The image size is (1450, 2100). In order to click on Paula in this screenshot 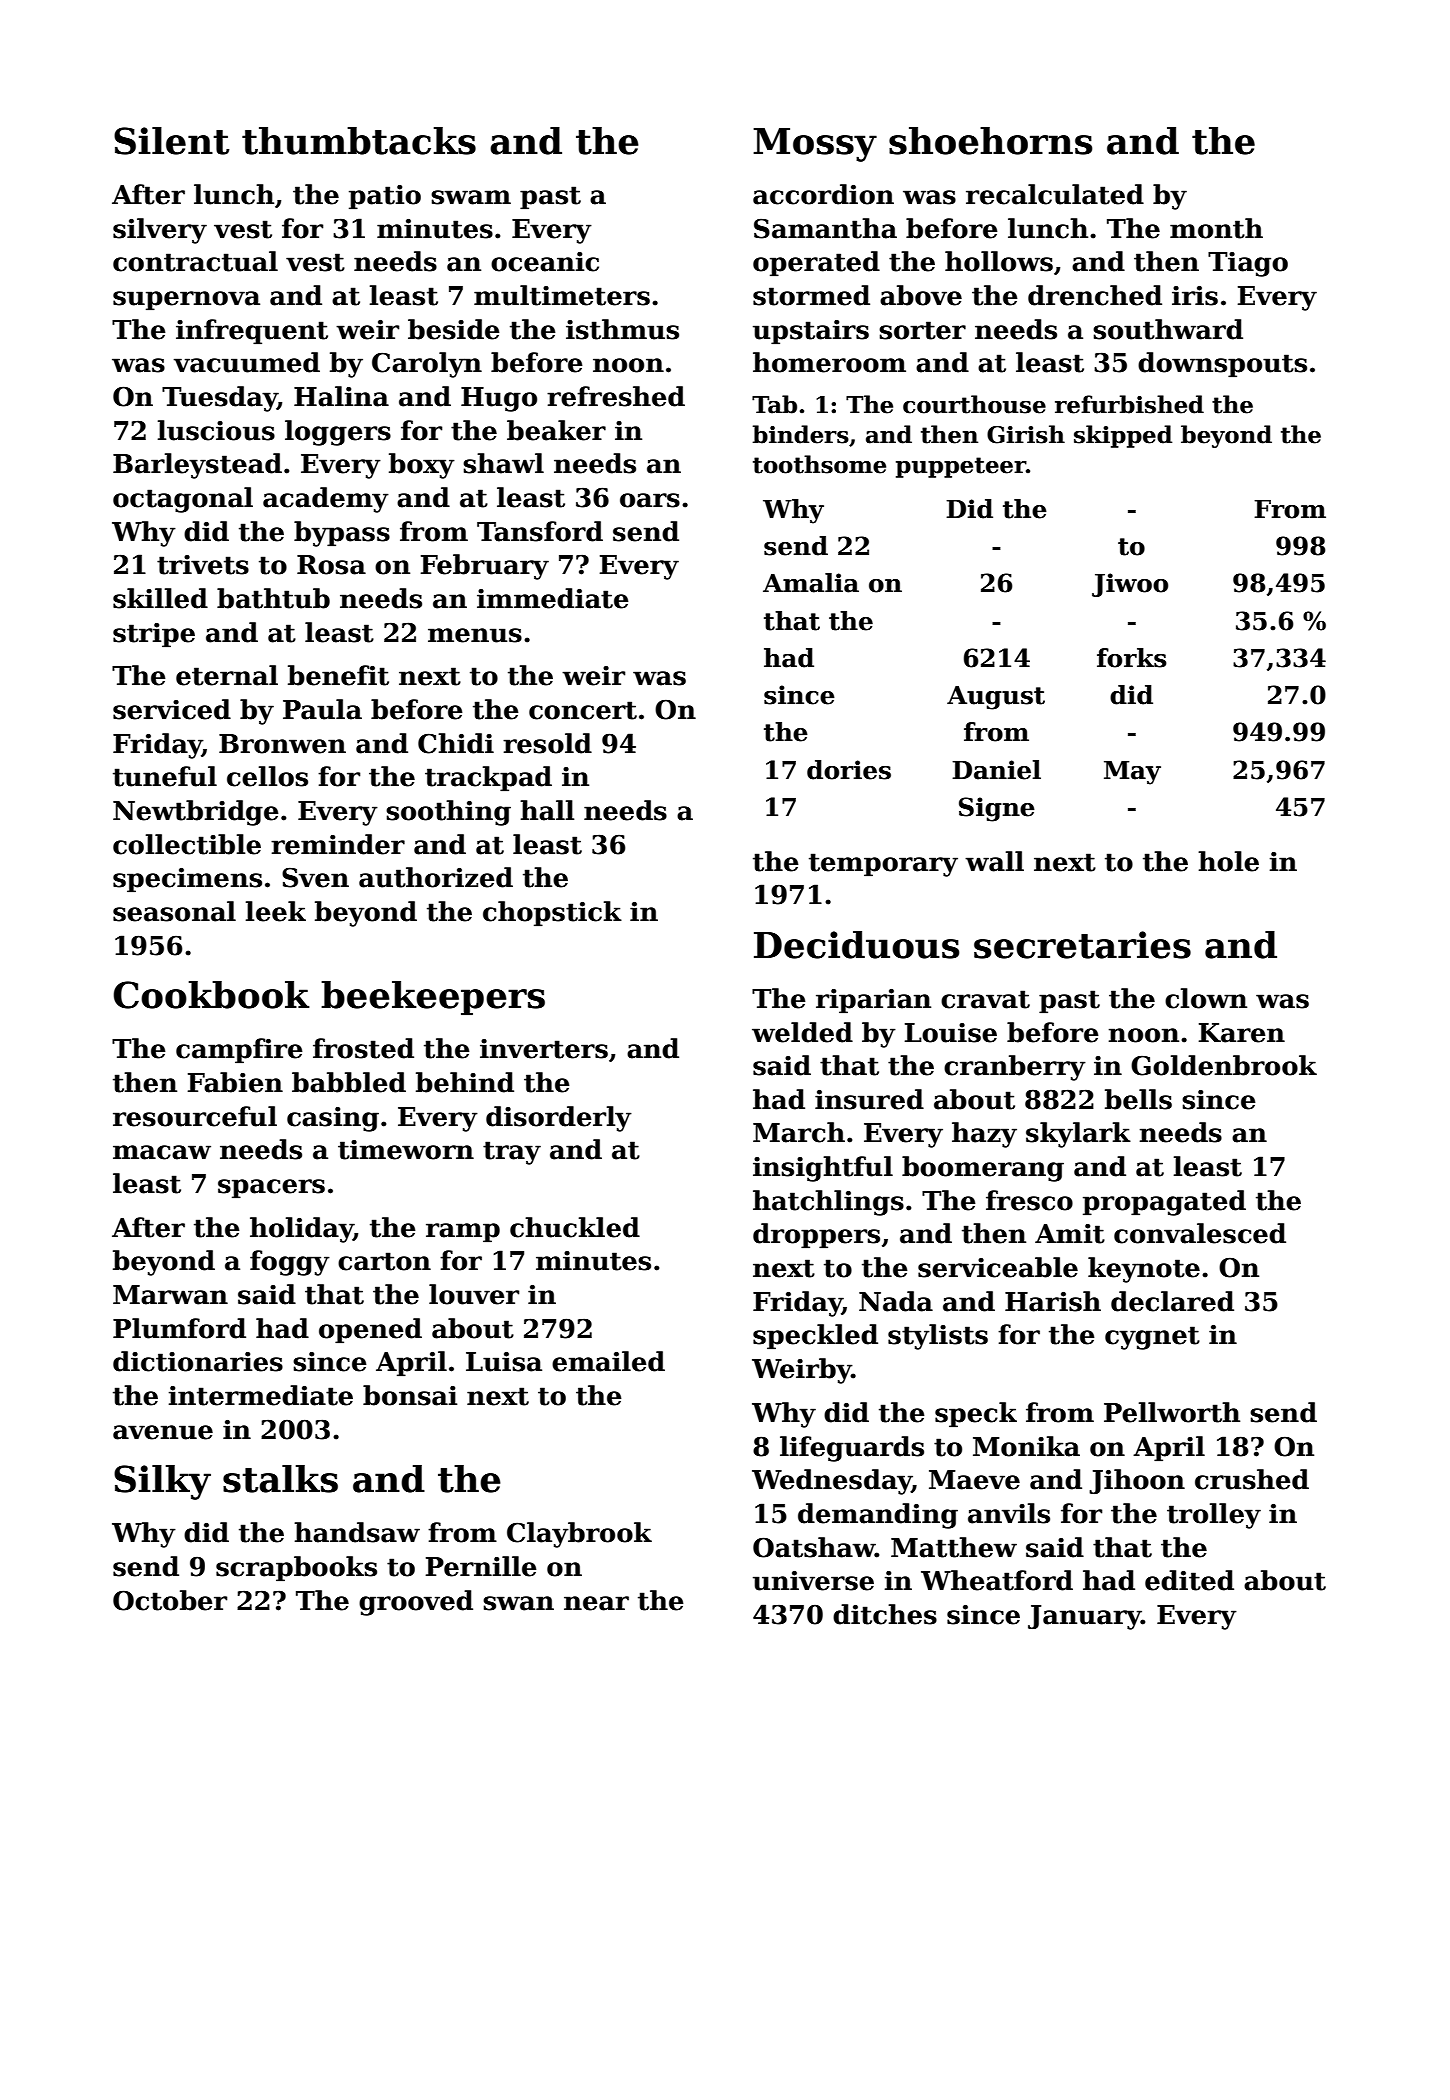, I will do `click(322, 709)`.
